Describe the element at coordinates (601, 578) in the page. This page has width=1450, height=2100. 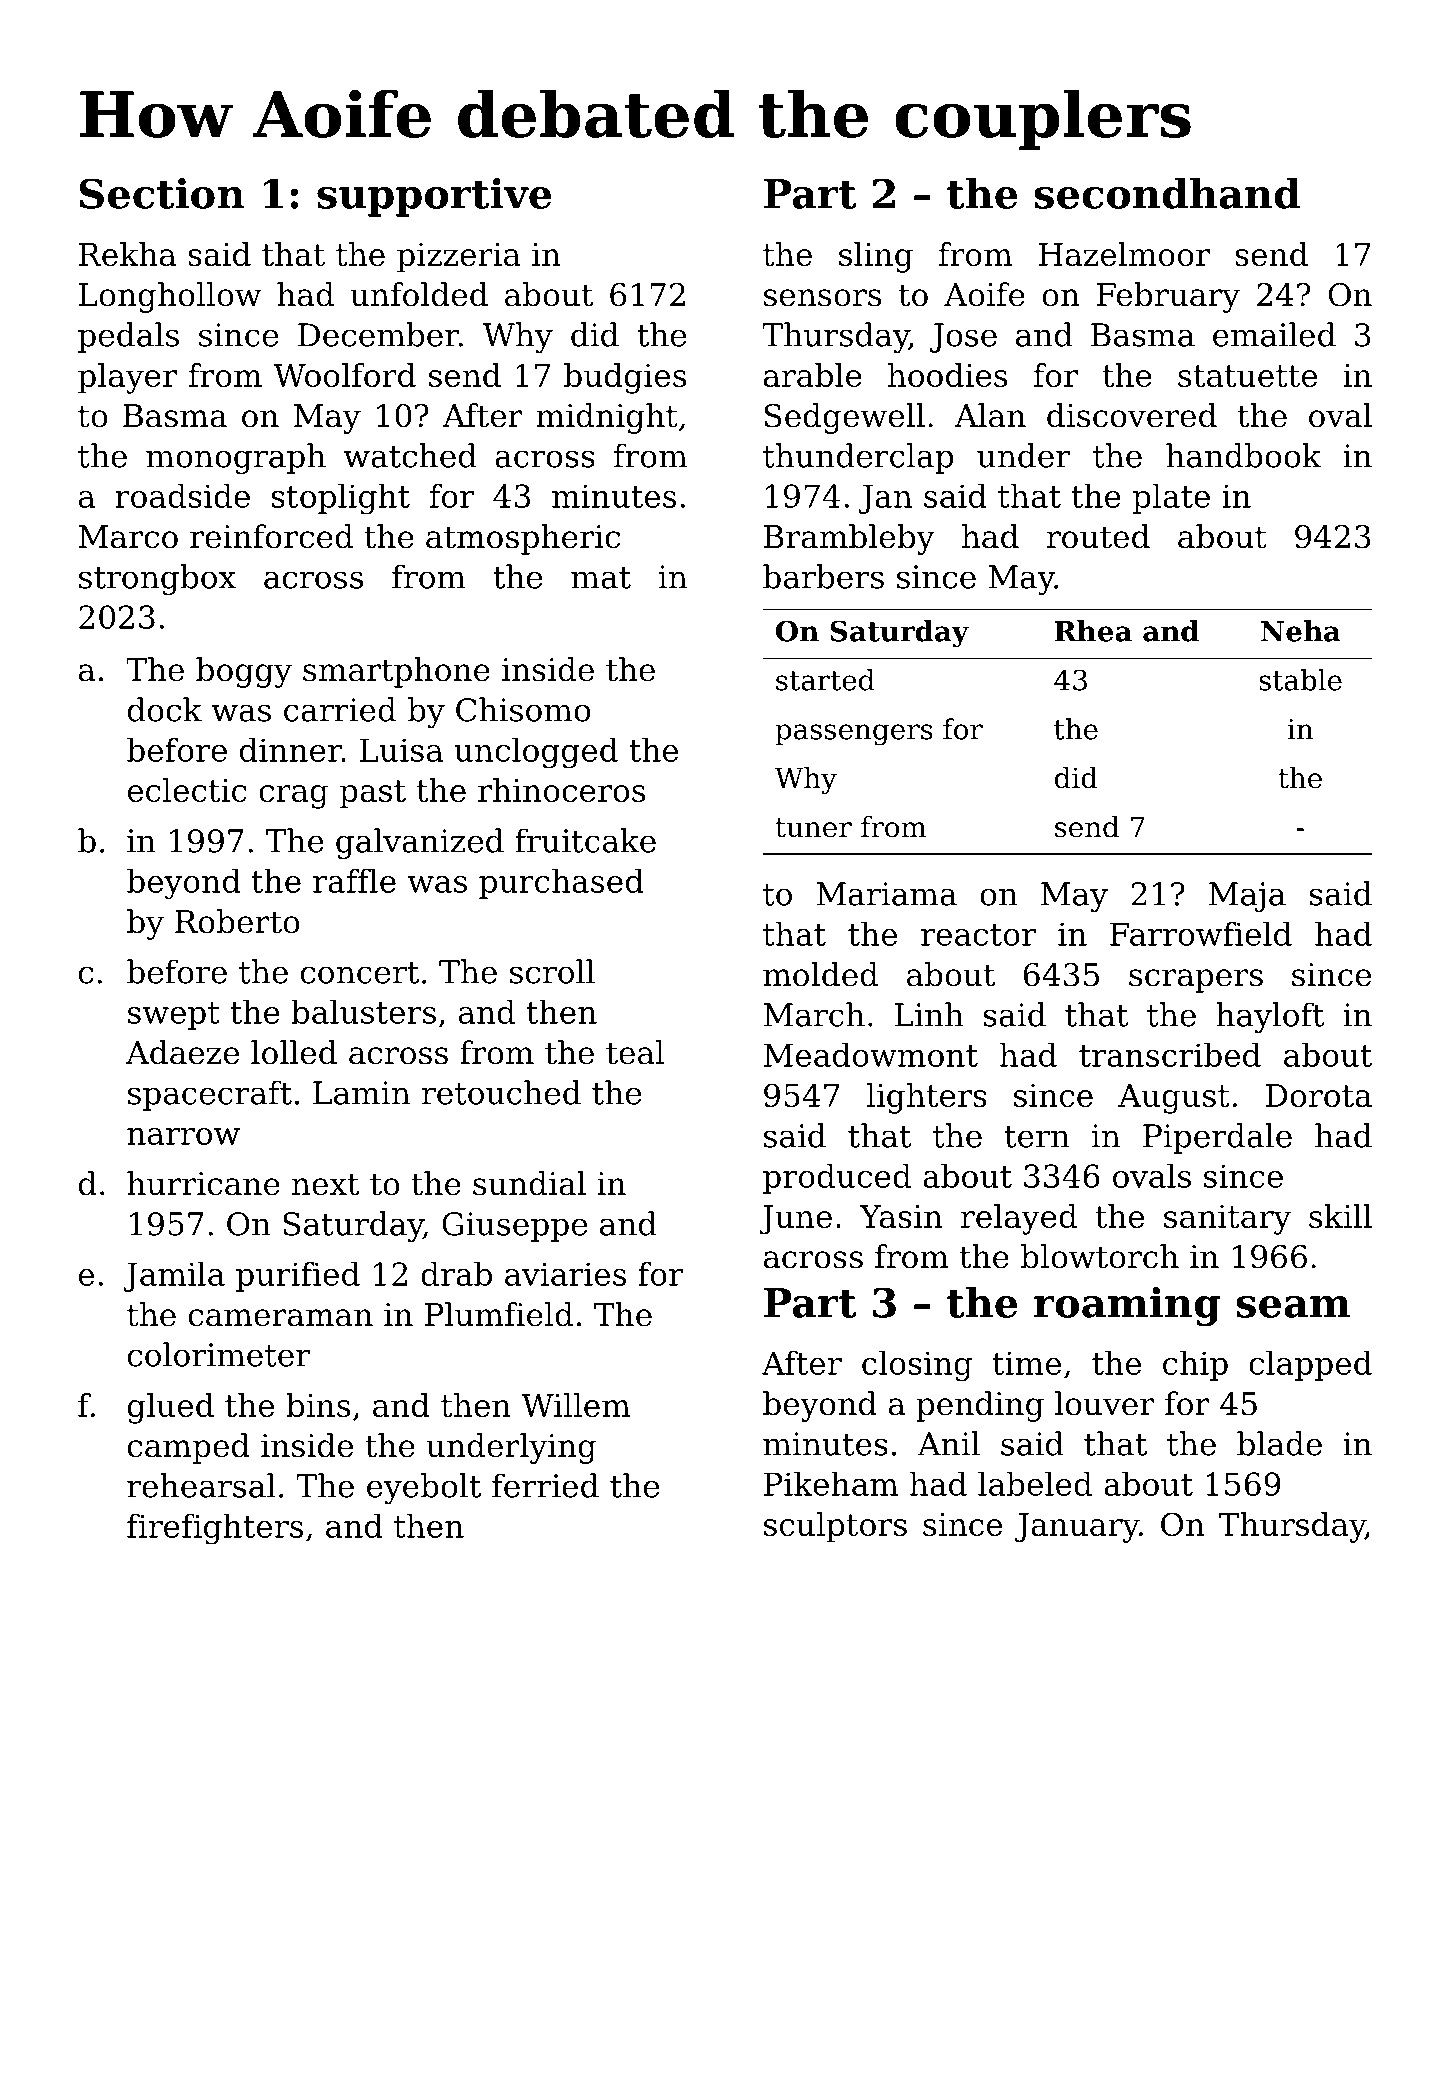
I see `mat` at that location.
